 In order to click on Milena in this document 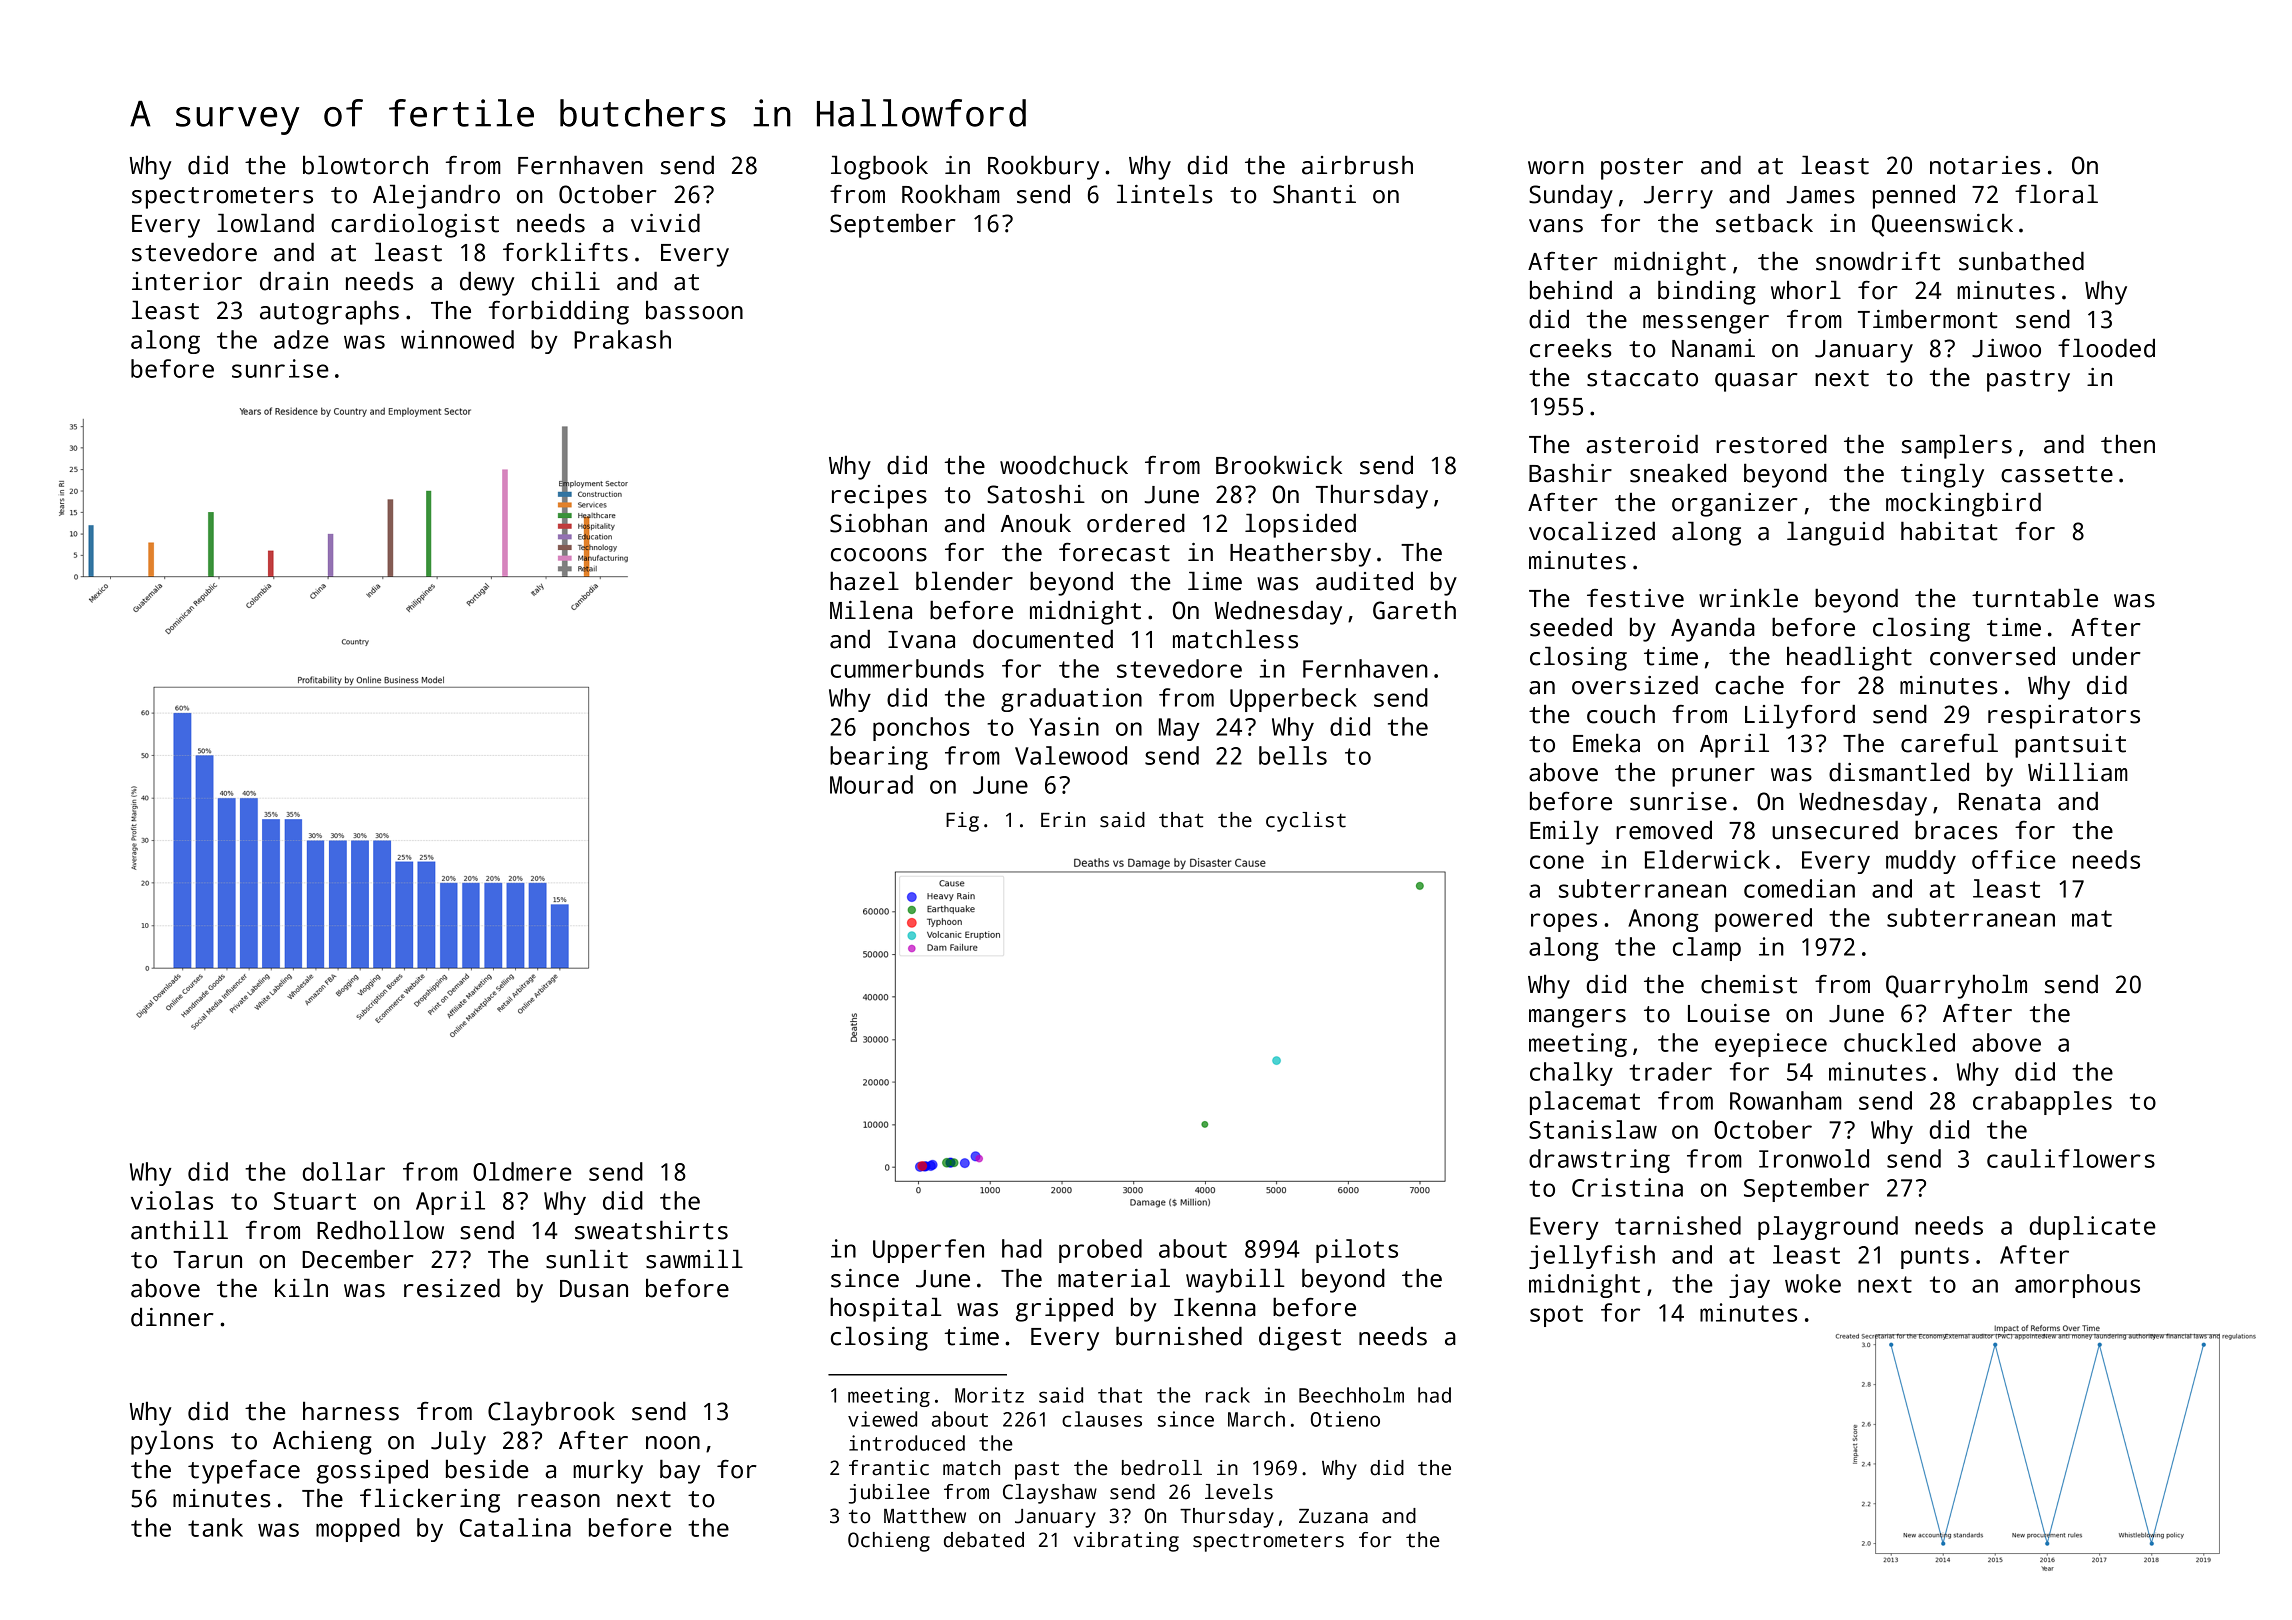, I will do `click(871, 610)`.
